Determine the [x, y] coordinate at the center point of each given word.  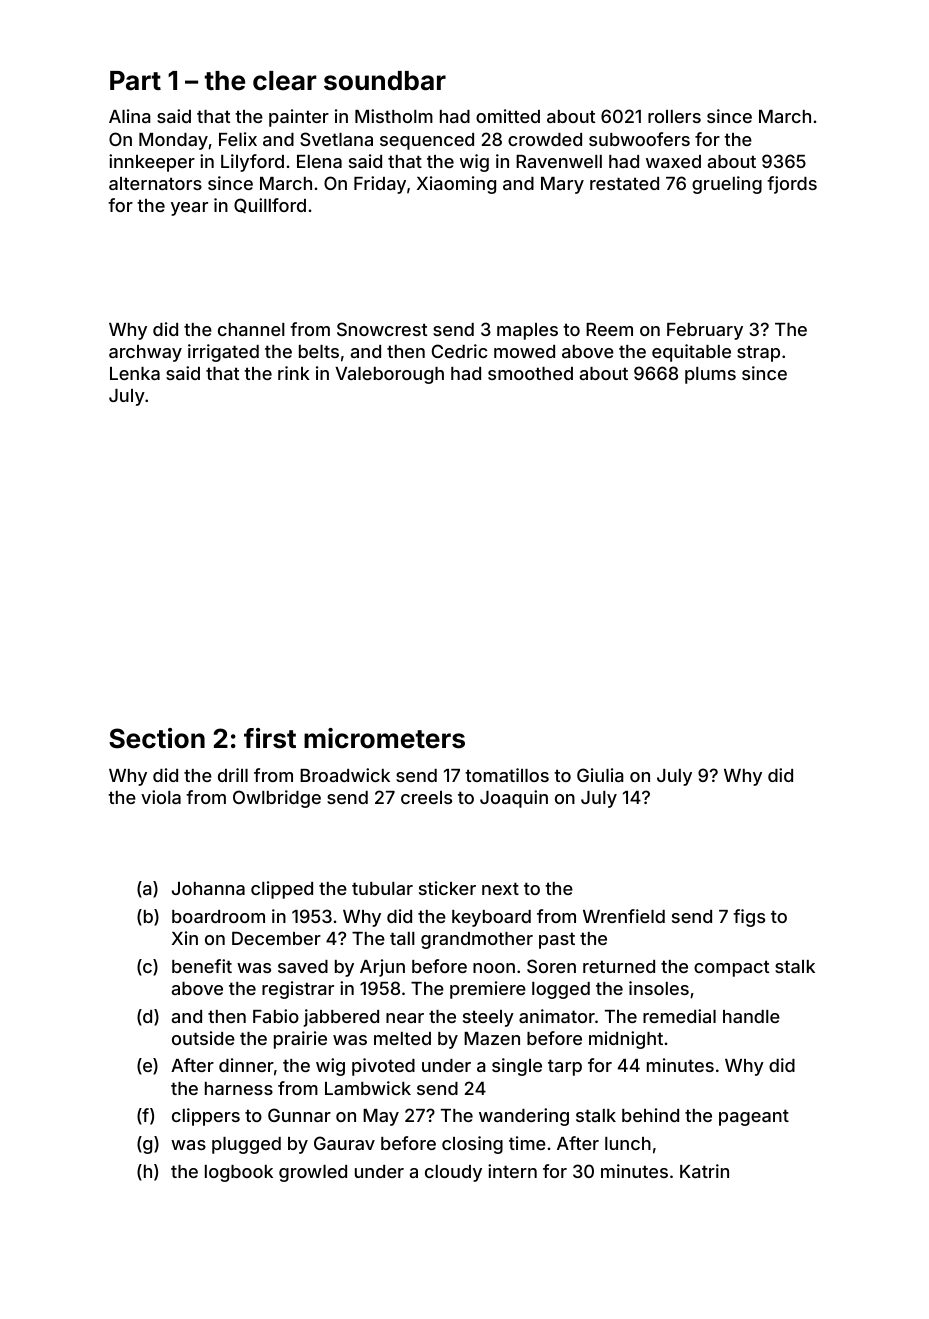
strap [758, 353]
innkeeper [152, 163]
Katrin [704, 1171]
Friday [380, 185]
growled [313, 1173]
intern [512, 1171]
